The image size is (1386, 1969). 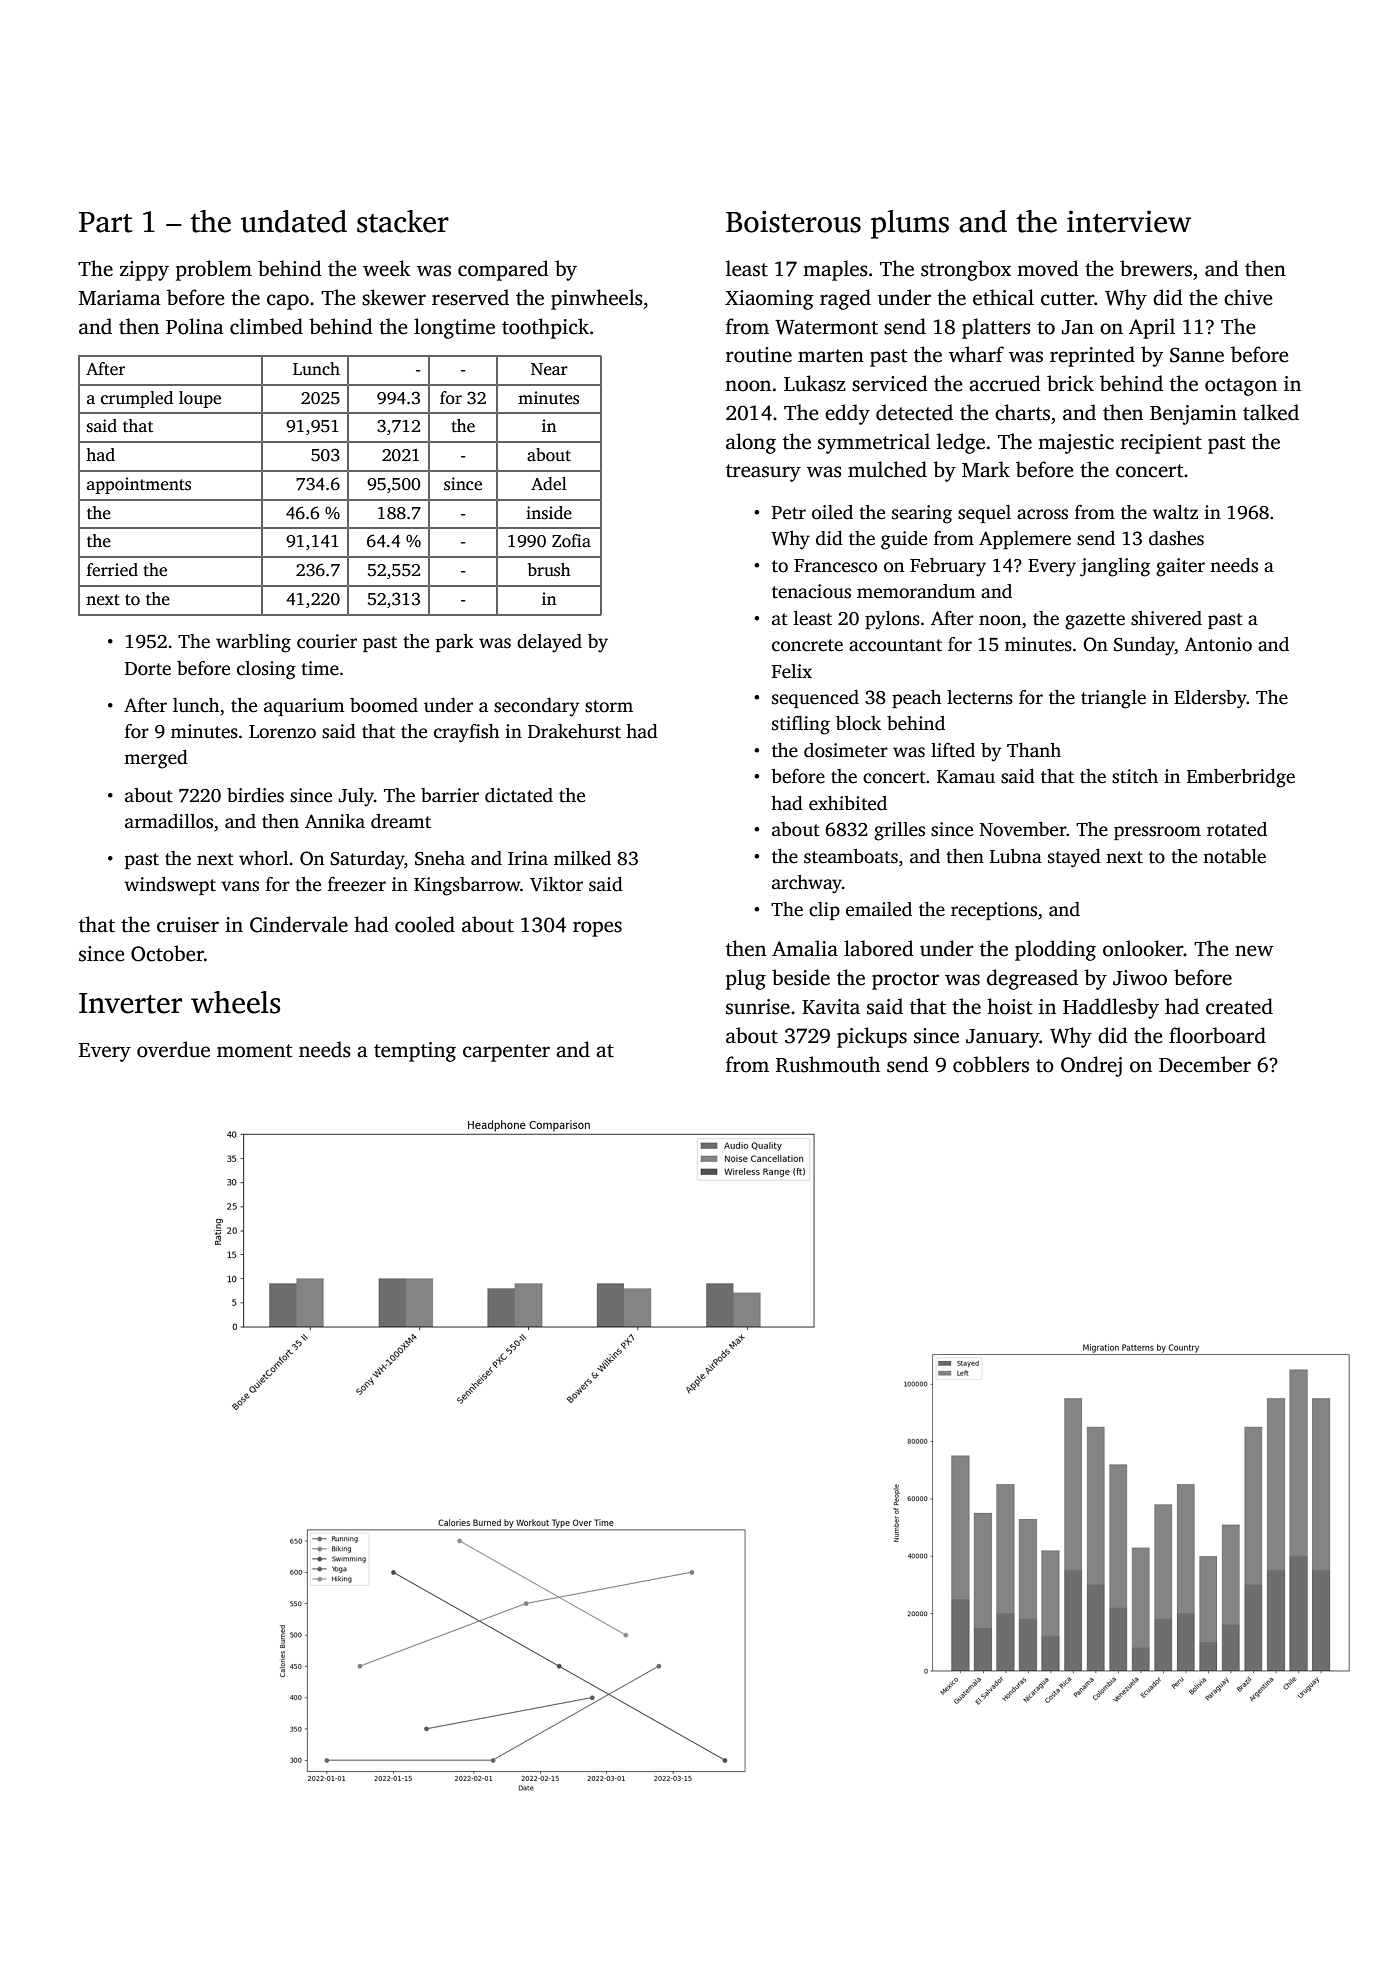 I want to click on Boisterous, so click(x=793, y=221).
